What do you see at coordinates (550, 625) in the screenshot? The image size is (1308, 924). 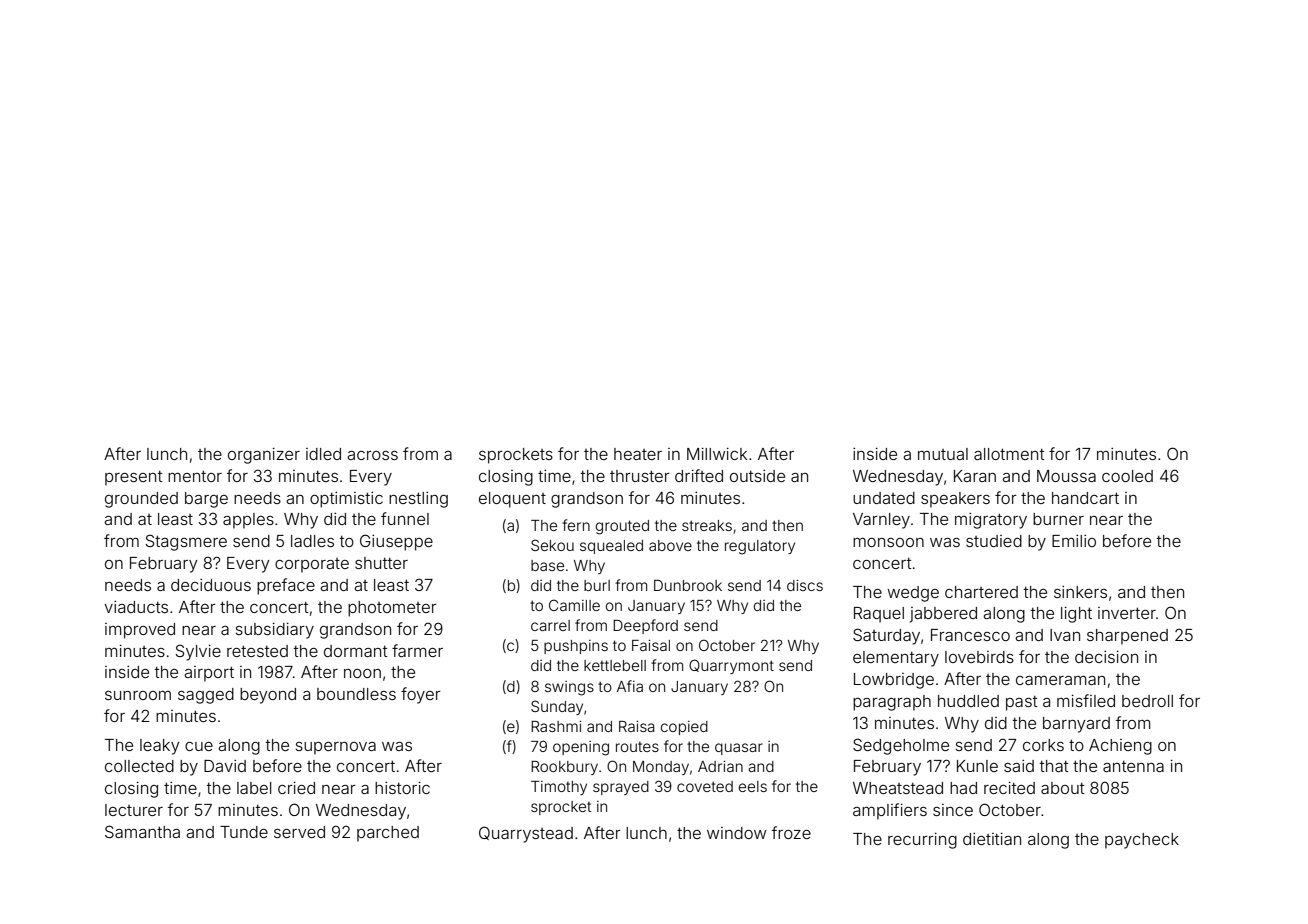 I see `carrel` at bounding box center [550, 625].
